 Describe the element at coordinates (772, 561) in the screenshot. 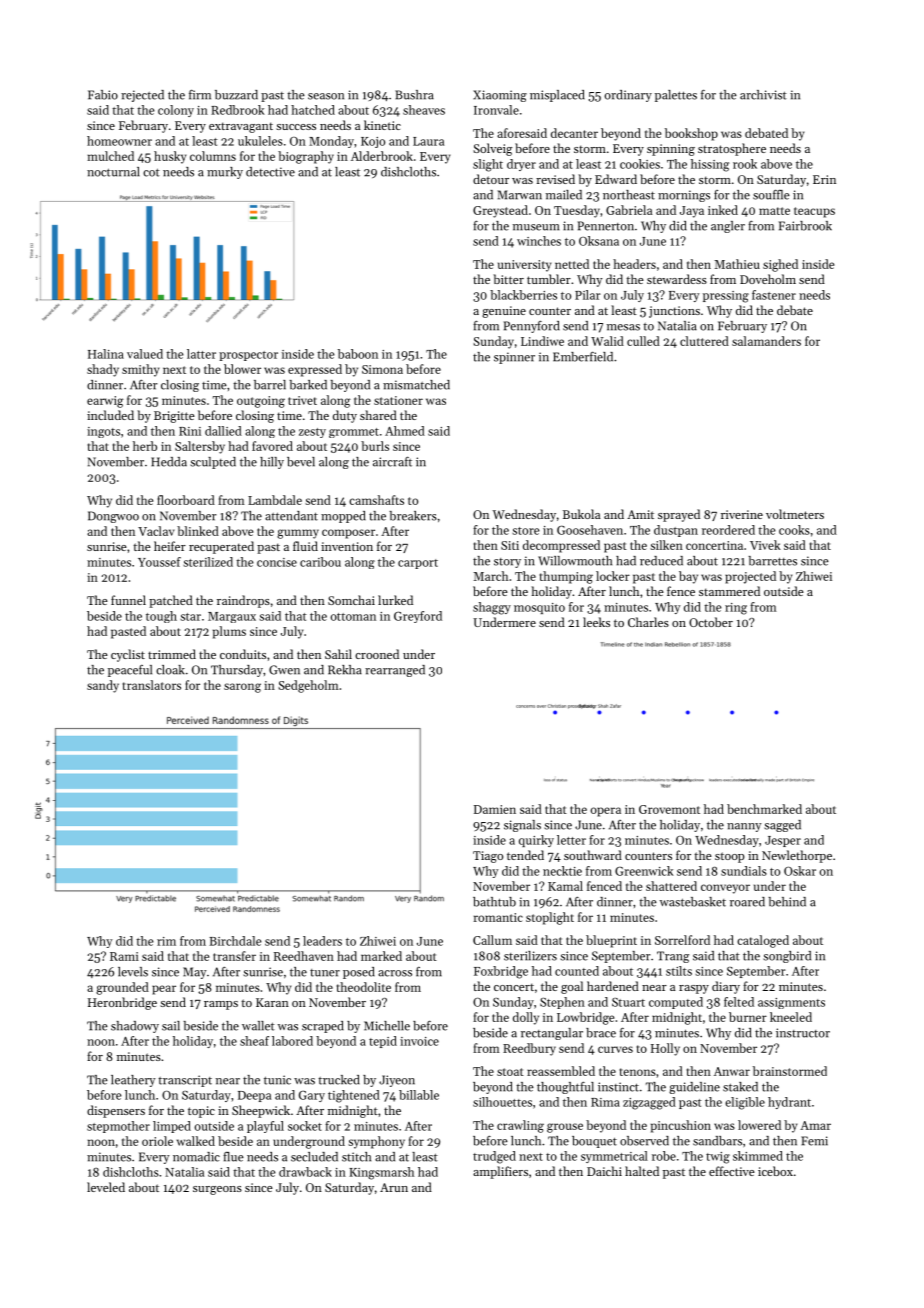

I see `barrettes` at that location.
